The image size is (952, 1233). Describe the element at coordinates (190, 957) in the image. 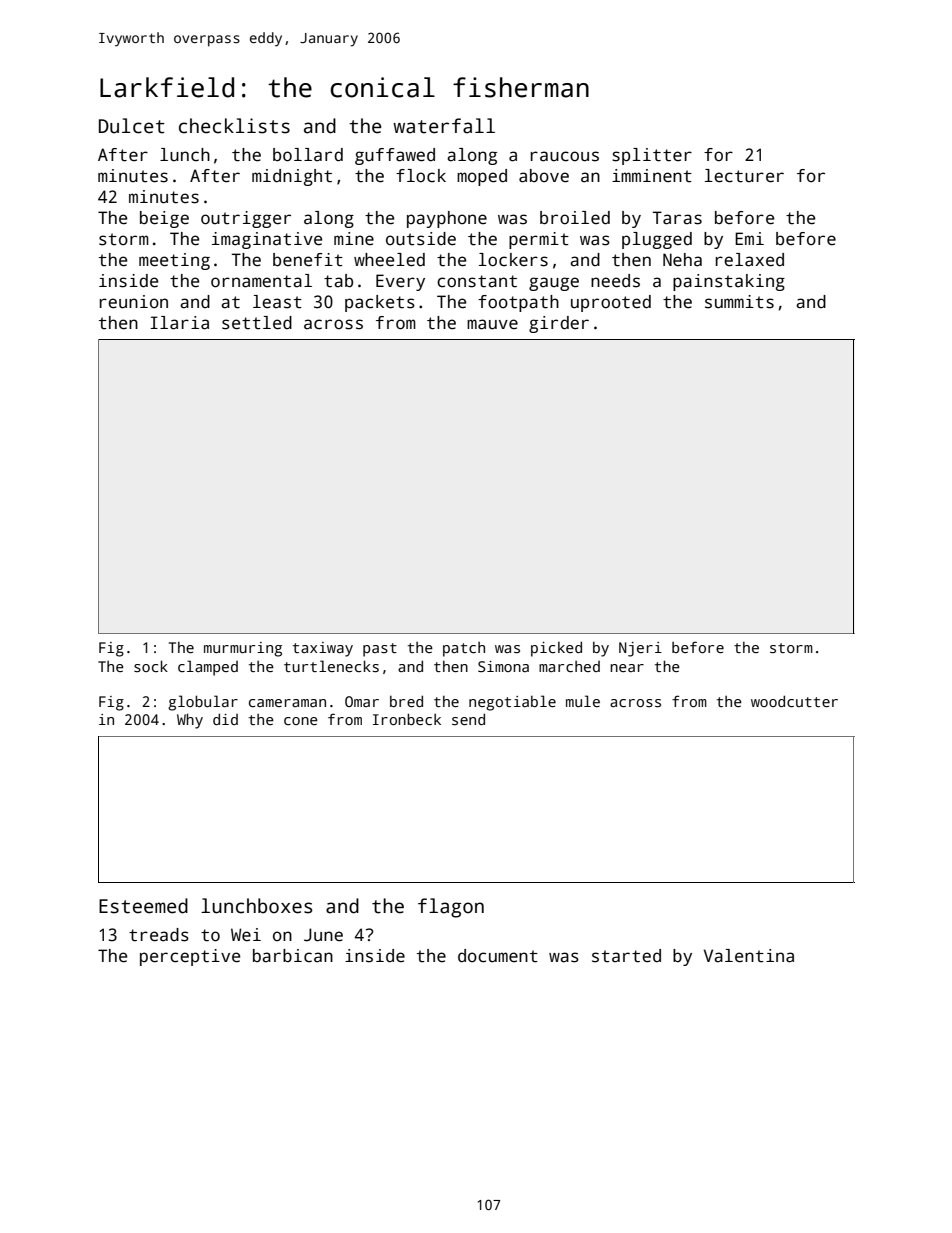

I see `perceptive` at that location.
